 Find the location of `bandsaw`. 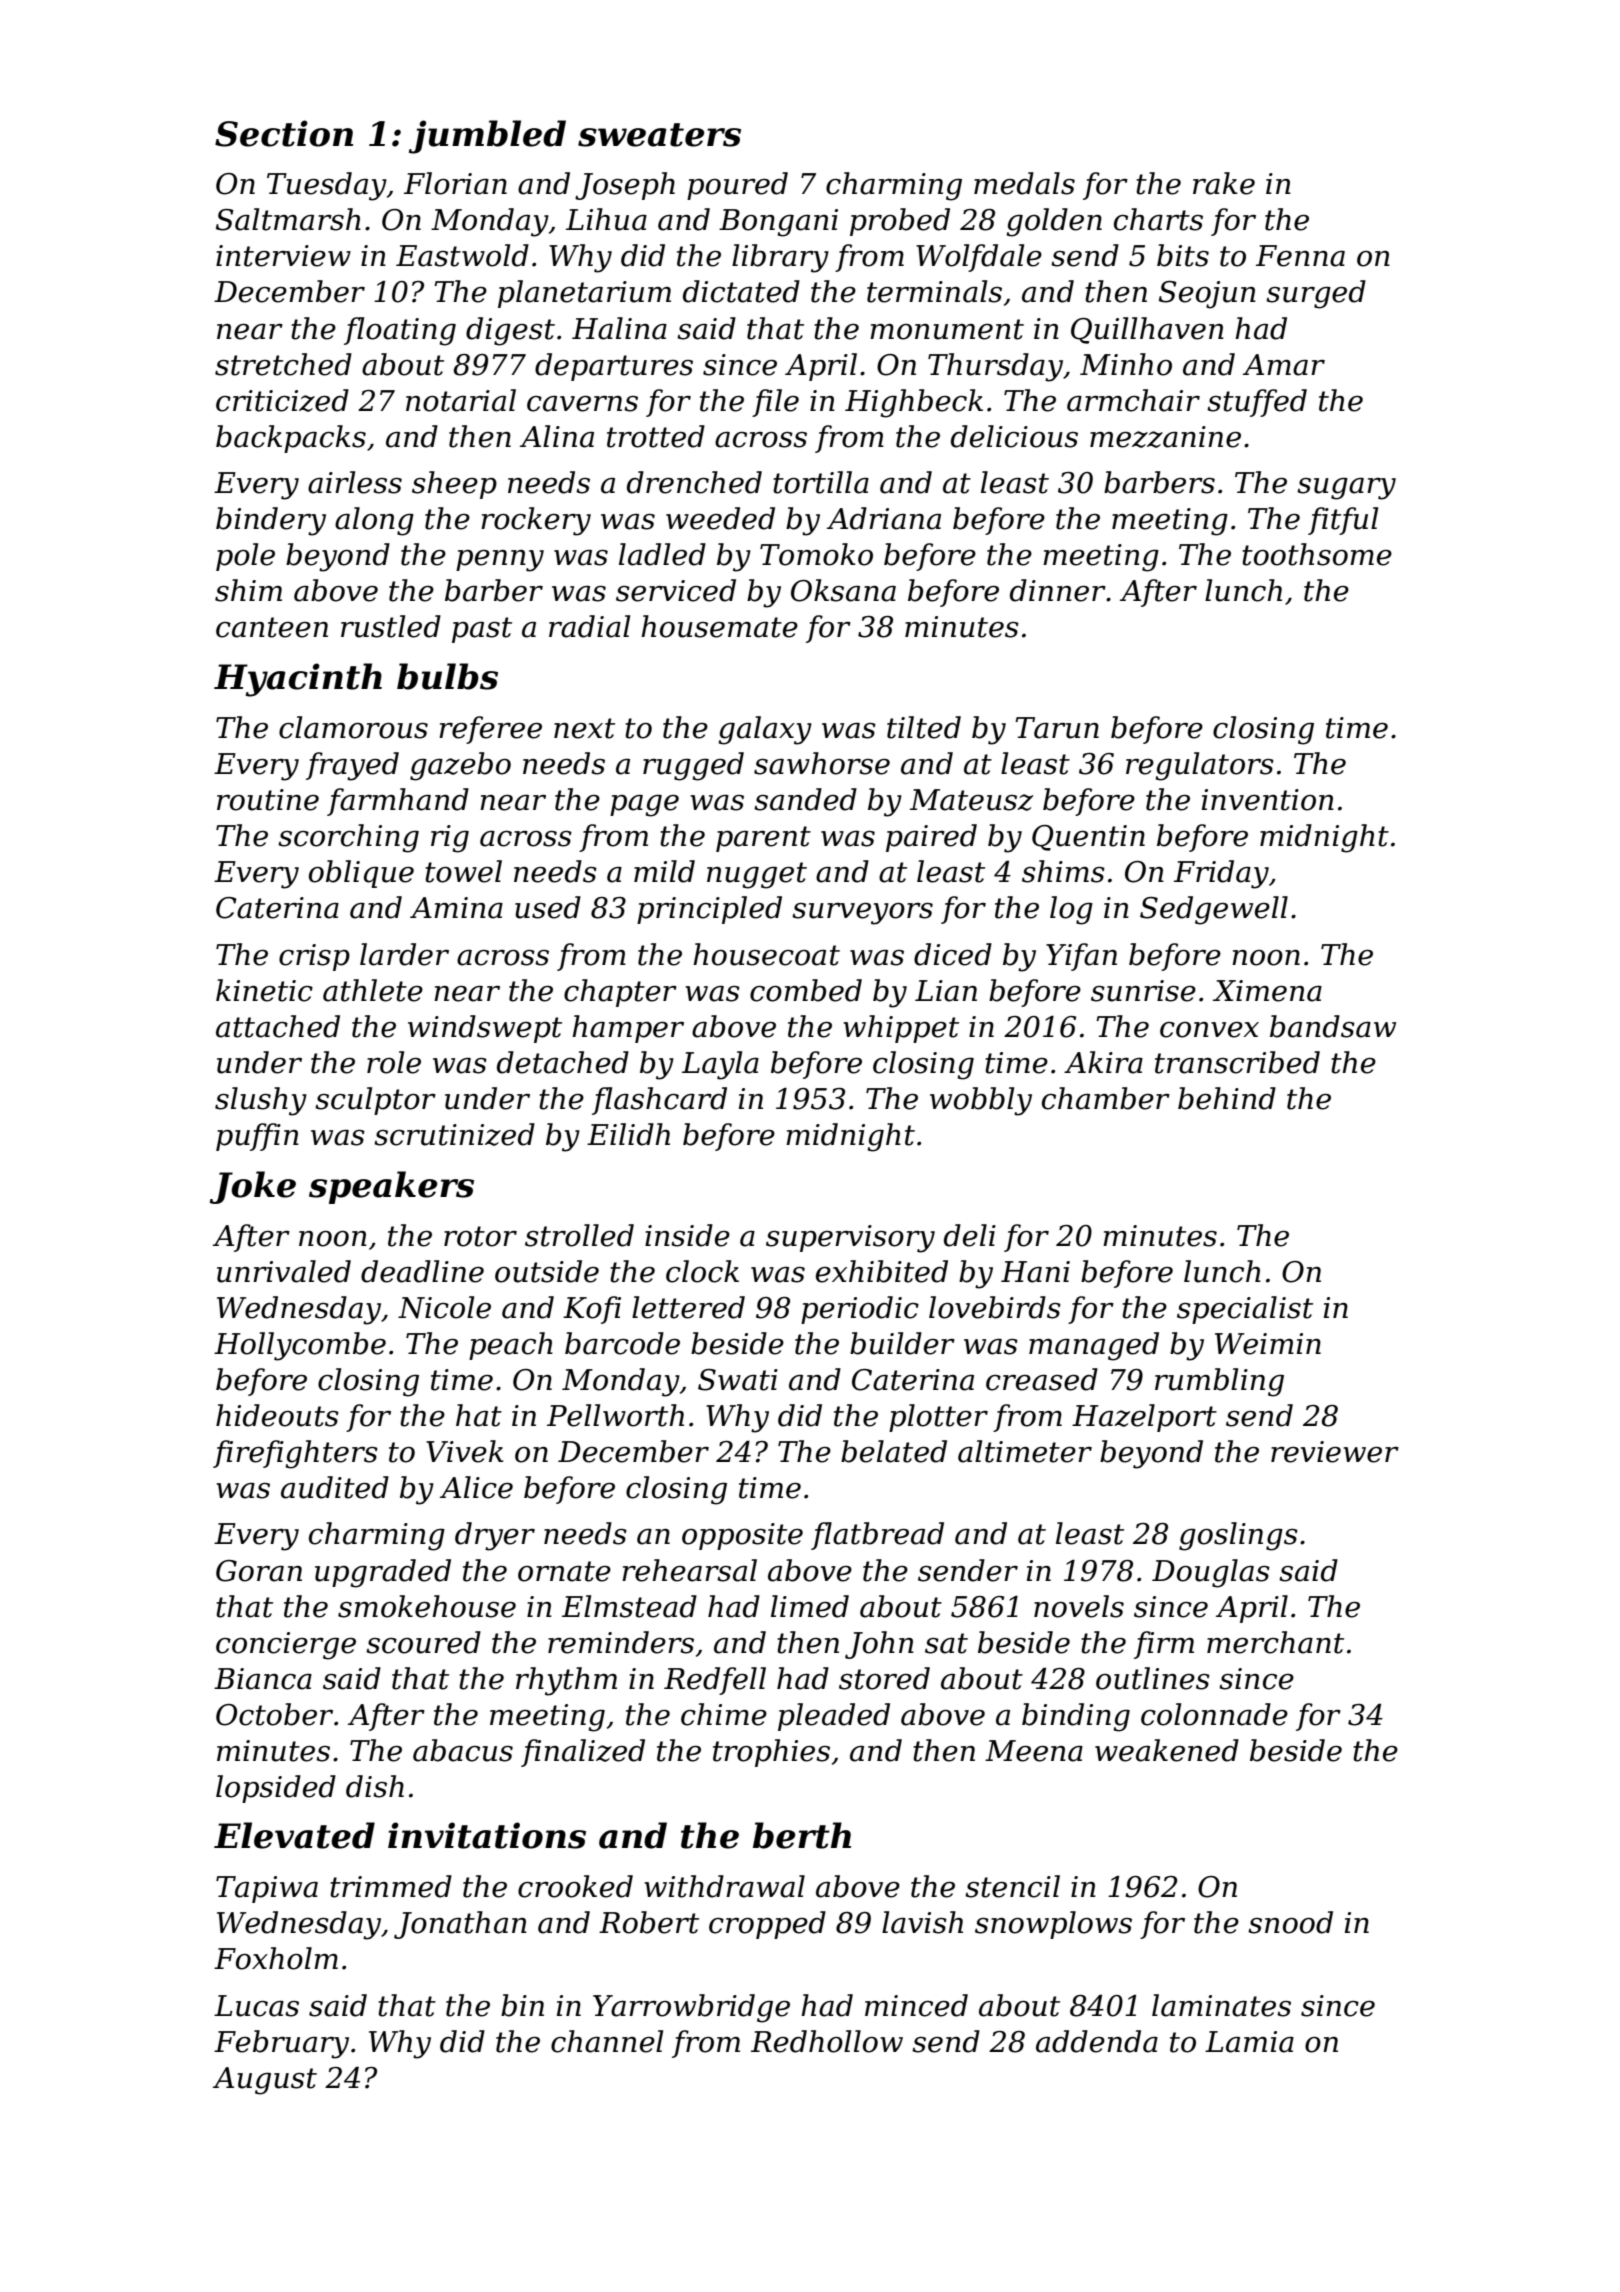

bandsaw is located at coordinates (1333, 1026).
